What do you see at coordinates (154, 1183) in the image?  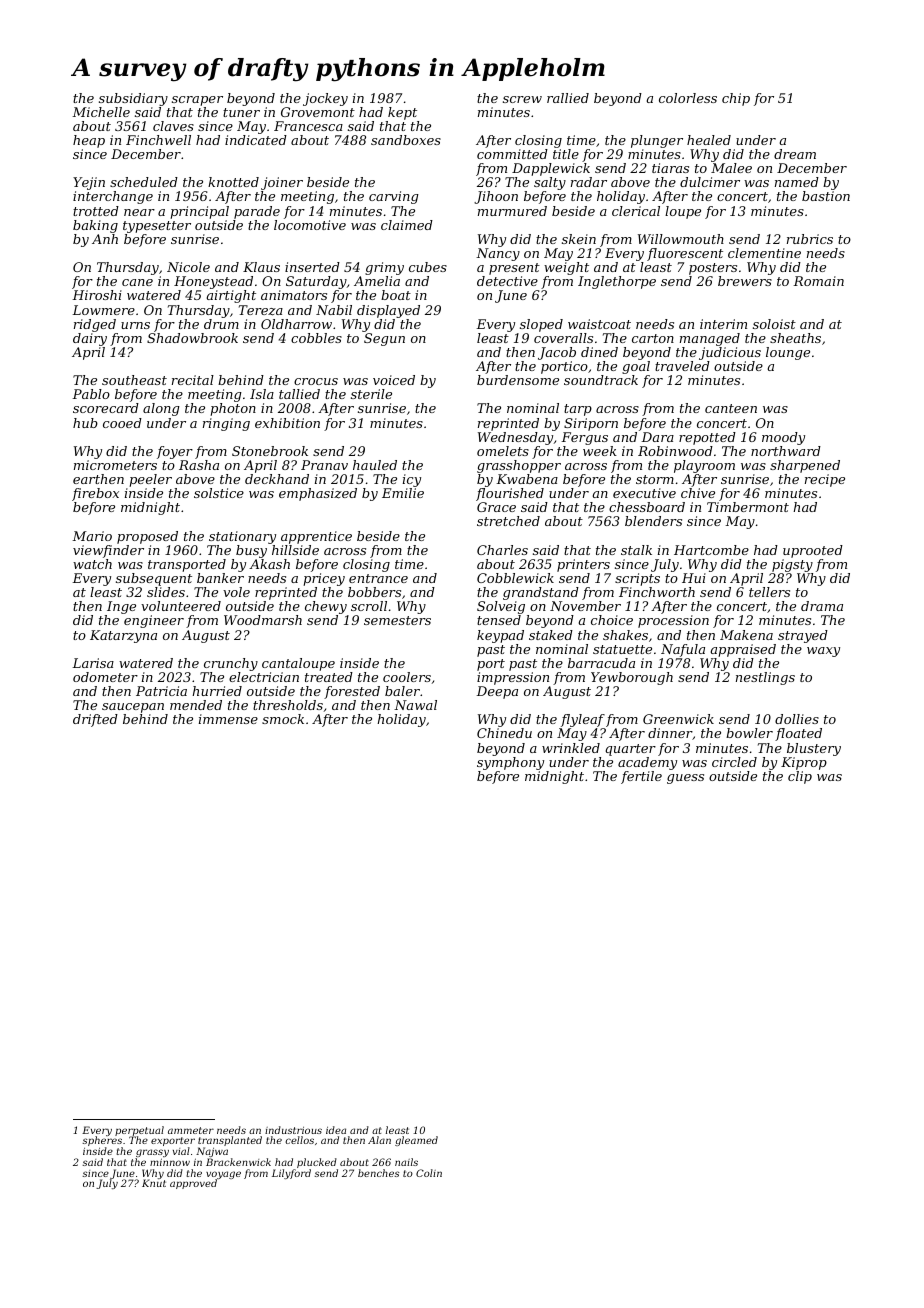 I see `Knut` at bounding box center [154, 1183].
